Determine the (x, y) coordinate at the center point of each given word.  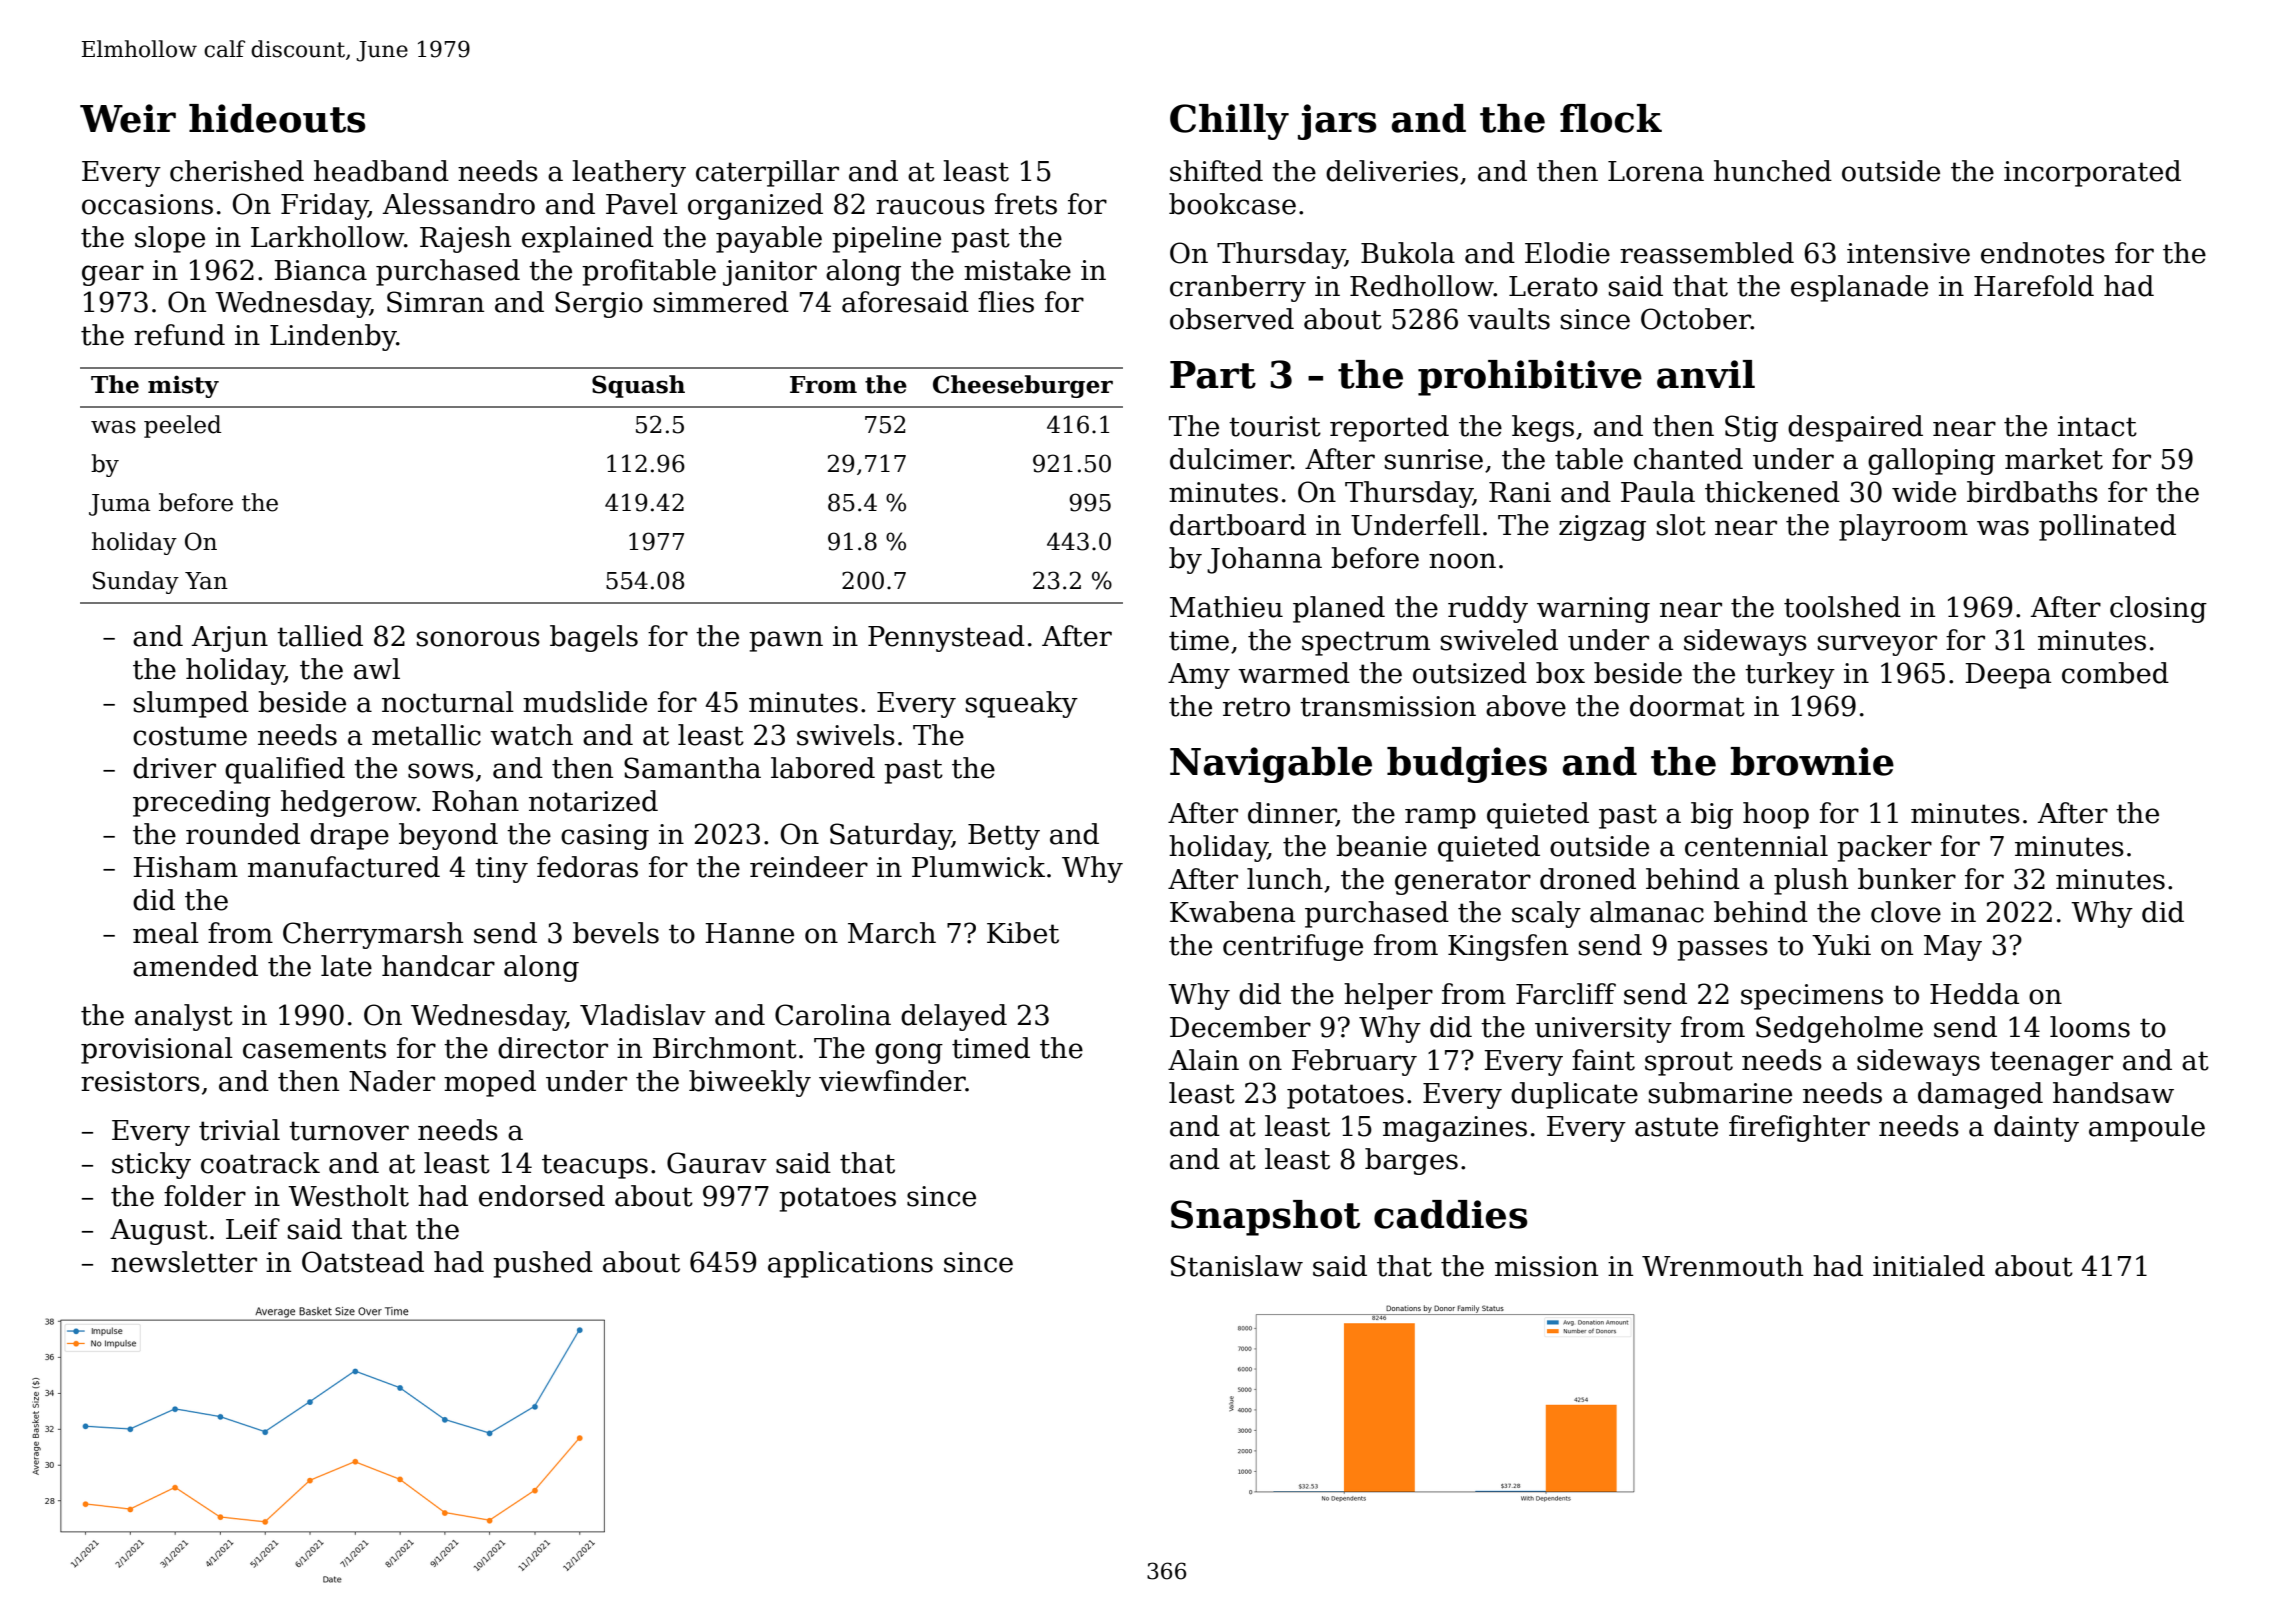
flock (1611, 118)
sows (441, 771)
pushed (543, 1264)
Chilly (1229, 122)
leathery (629, 173)
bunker (1907, 879)
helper (1388, 996)
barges (1411, 1161)
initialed (1929, 1266)
